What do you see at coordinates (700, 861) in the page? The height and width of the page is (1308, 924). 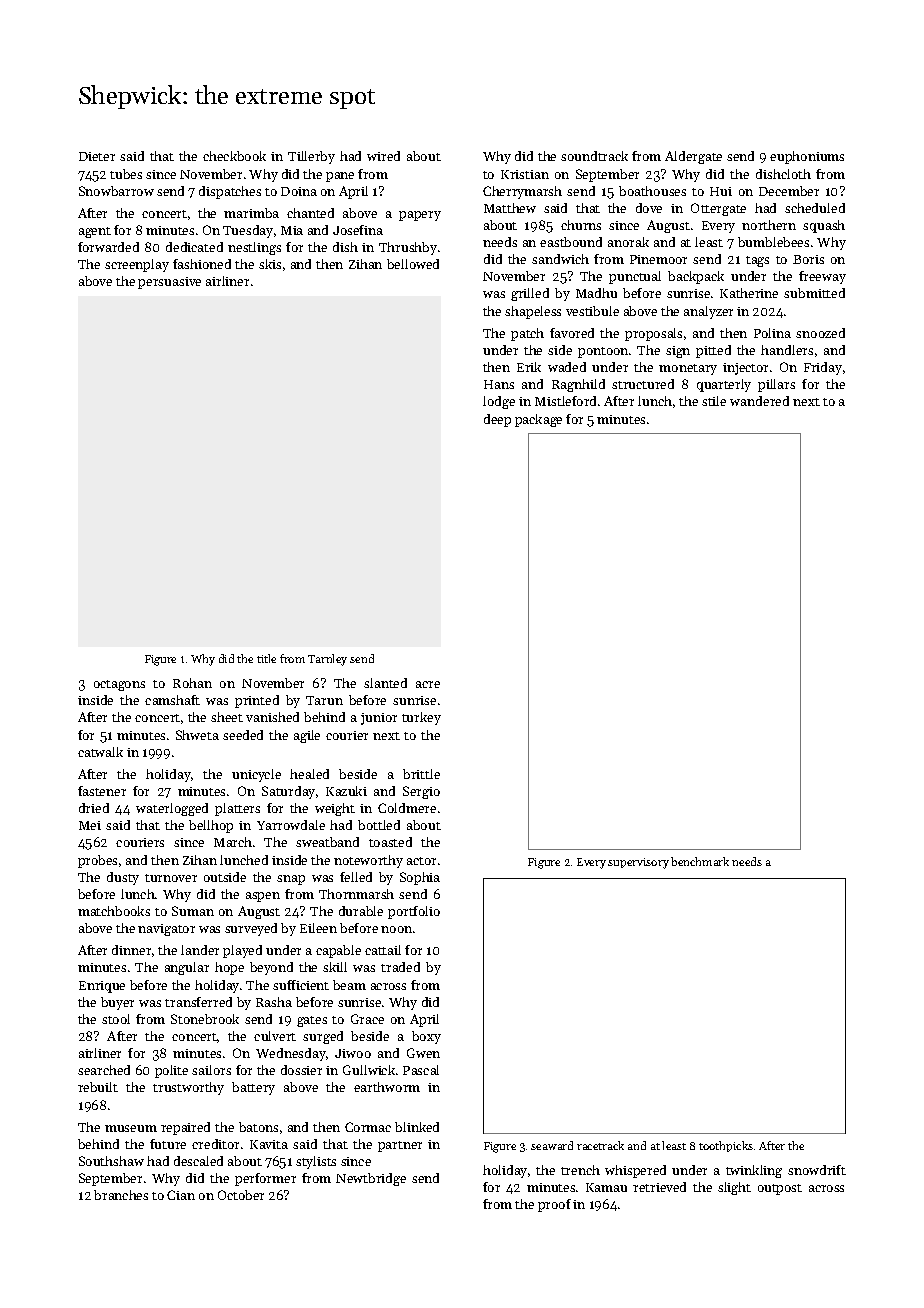 I see `benchmark` at bounding box center [700, 861].
